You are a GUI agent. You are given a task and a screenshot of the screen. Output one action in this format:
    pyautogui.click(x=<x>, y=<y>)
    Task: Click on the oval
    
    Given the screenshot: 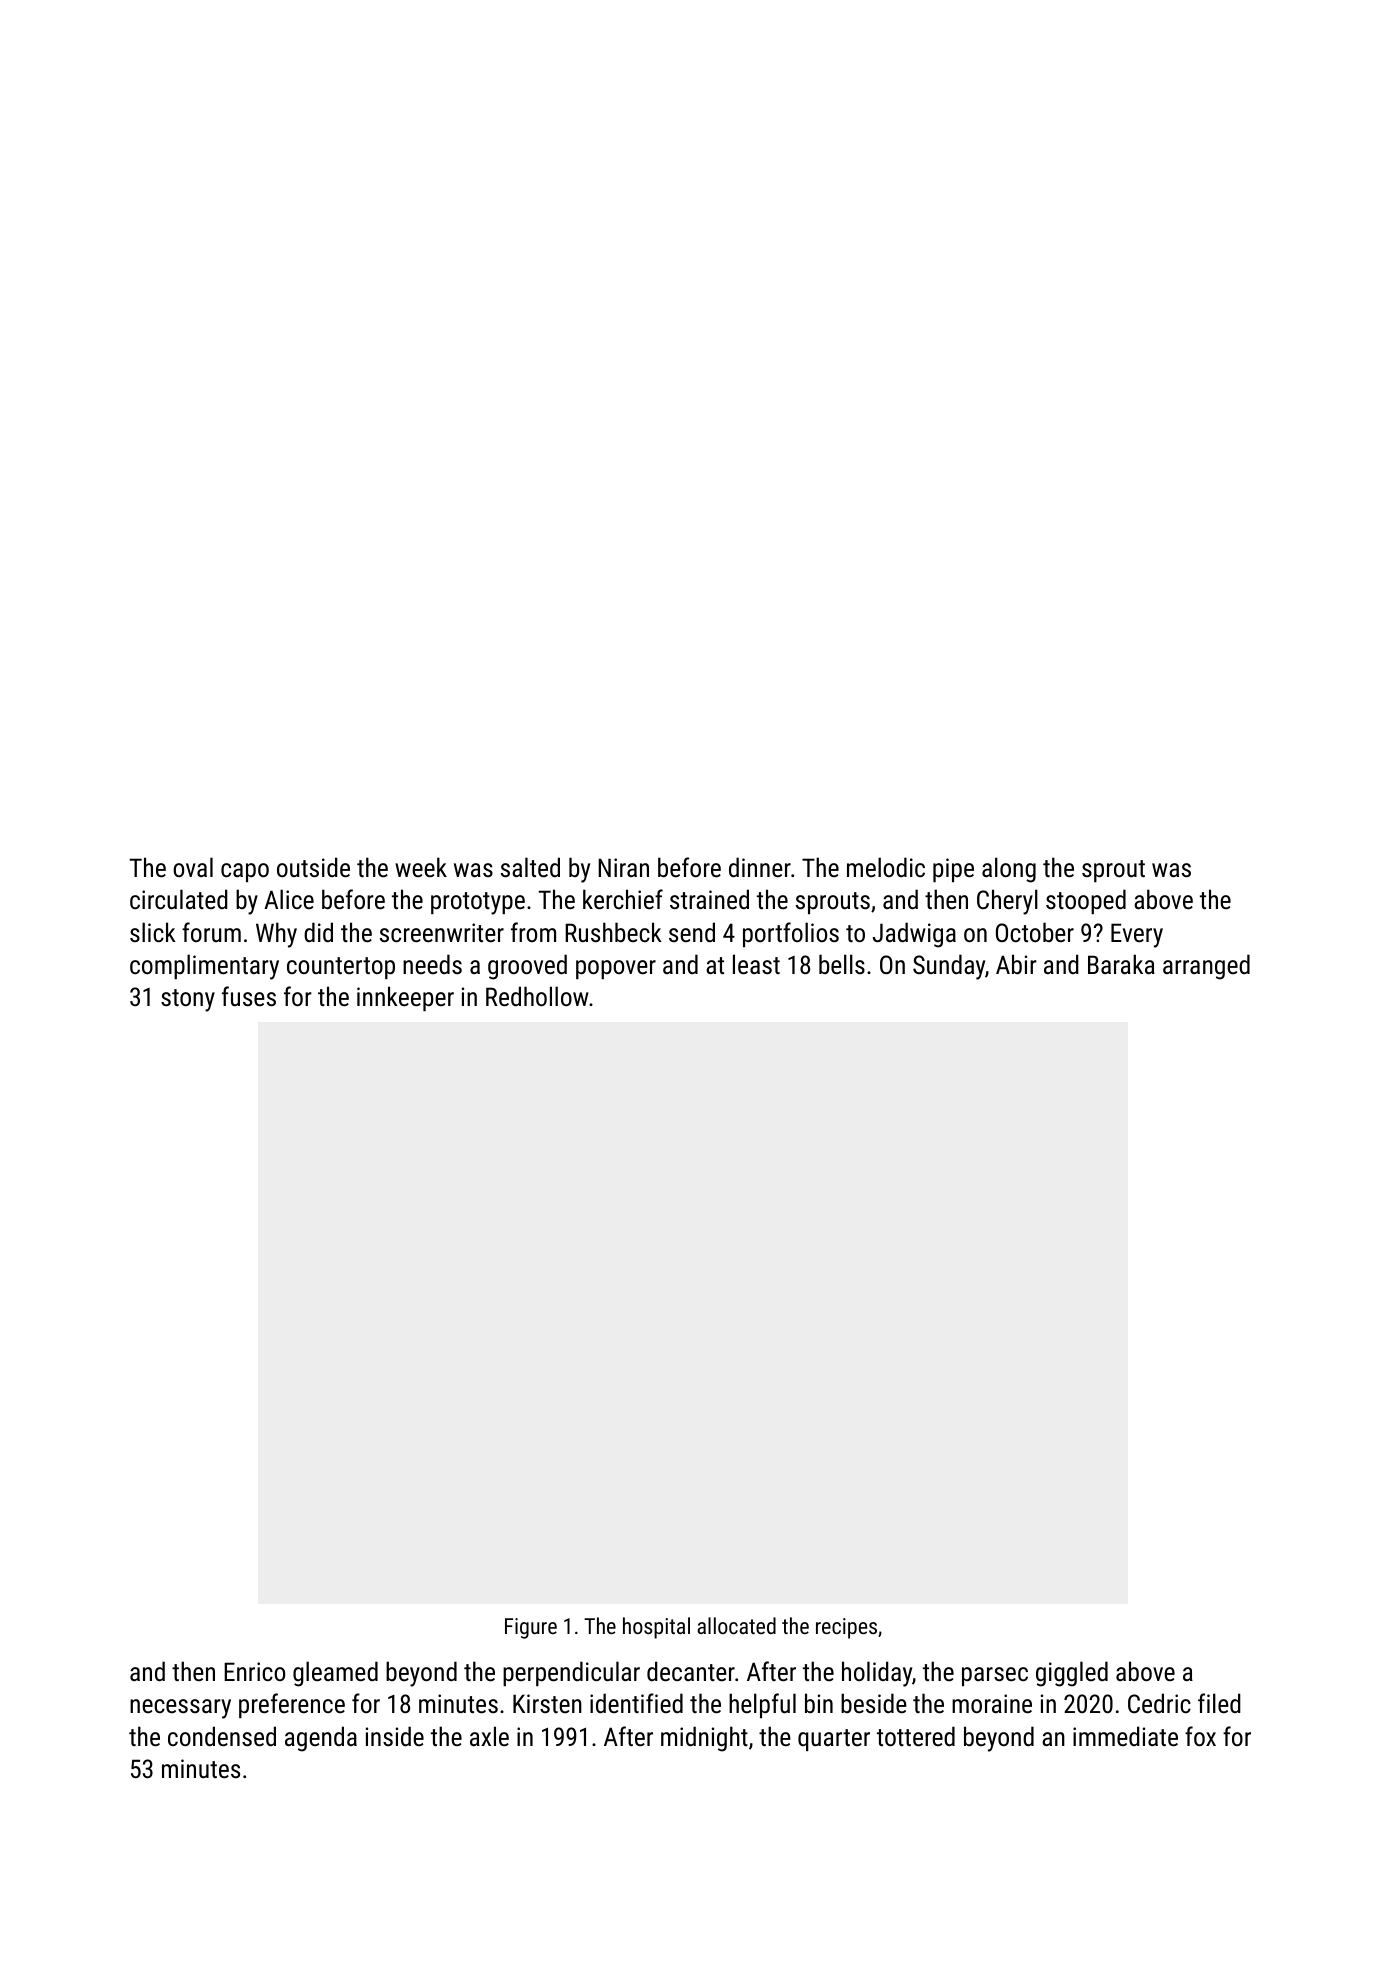 What is the action you would take?
    pyautogui.click(x=193, y=867)
